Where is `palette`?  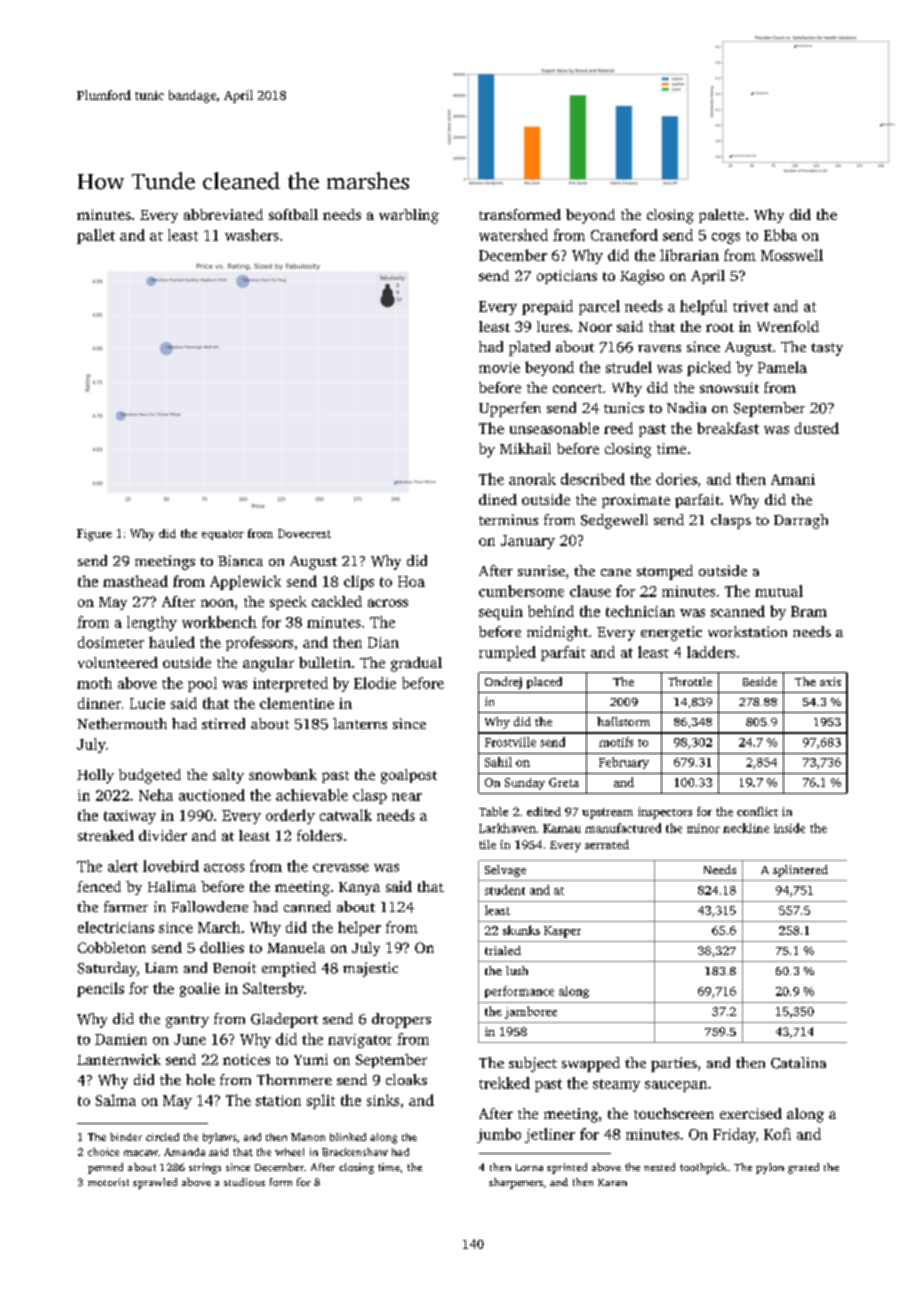 palette is located at coordinates (721, 216).
